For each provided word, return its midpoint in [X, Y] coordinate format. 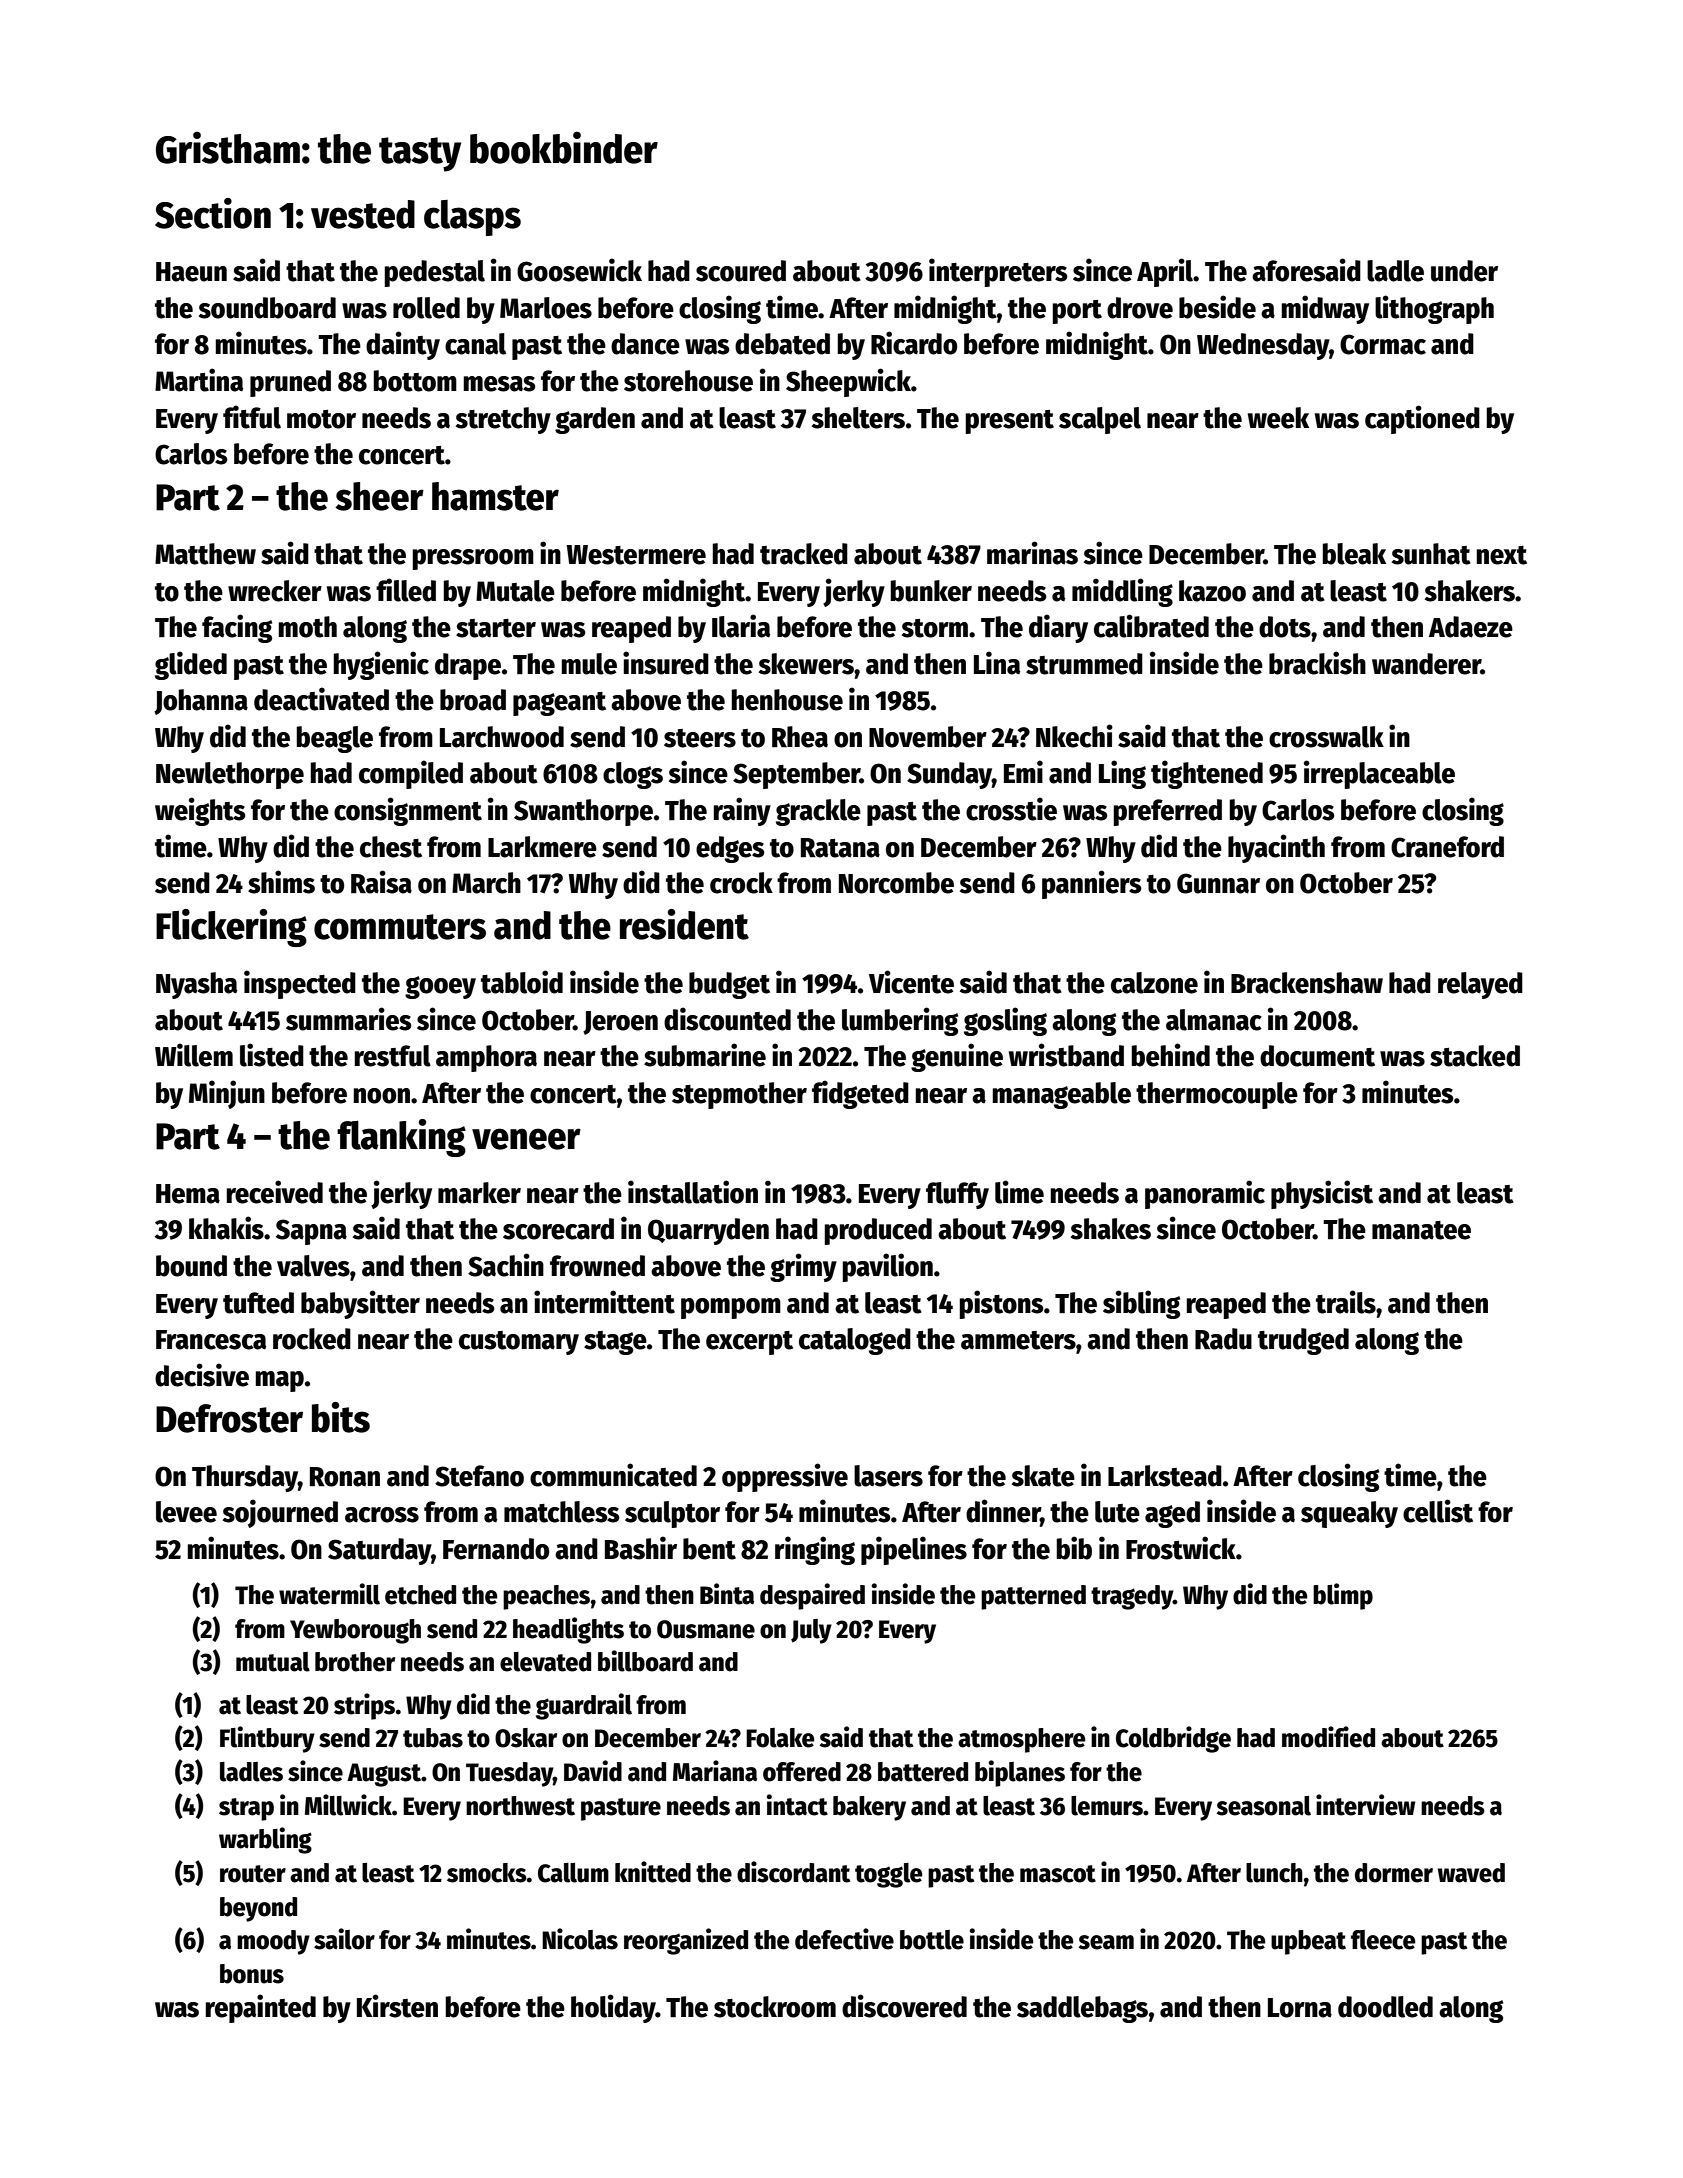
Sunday [949, 775]
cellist [1438, 1511]
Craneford [1447, 847]
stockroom [775, 2007]
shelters [858, 418]
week [1278, 418]
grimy [803, 1267]
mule [589, 664]
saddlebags [1082, 2009]
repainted [261, 2008]
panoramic [1205, 1194]
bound [191, 1266]
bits [341, 1417]
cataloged [855, 1341]
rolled [426, 308]
